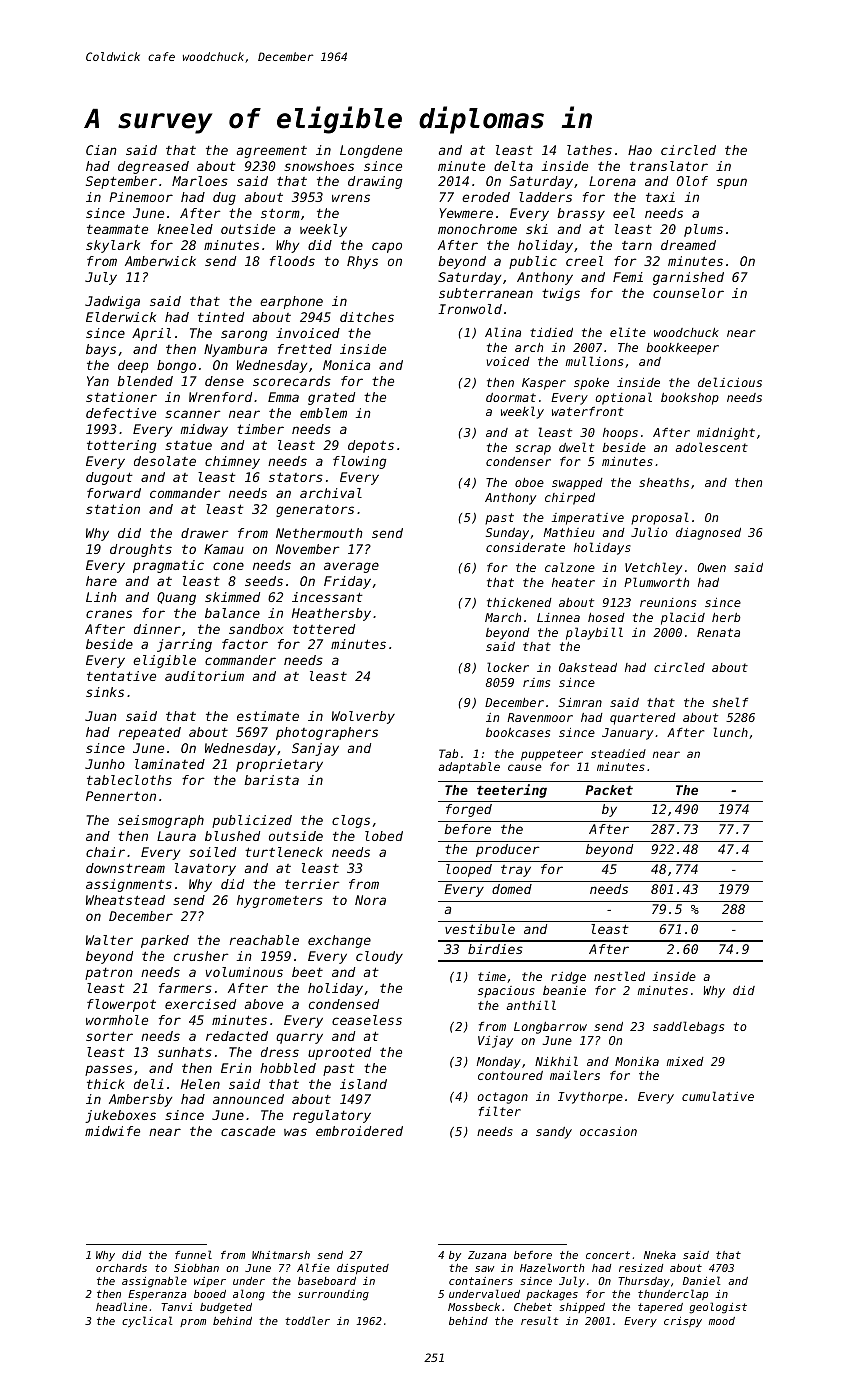 The image size is (849, 1400). I want to click on Cian, so click(101, 150).
